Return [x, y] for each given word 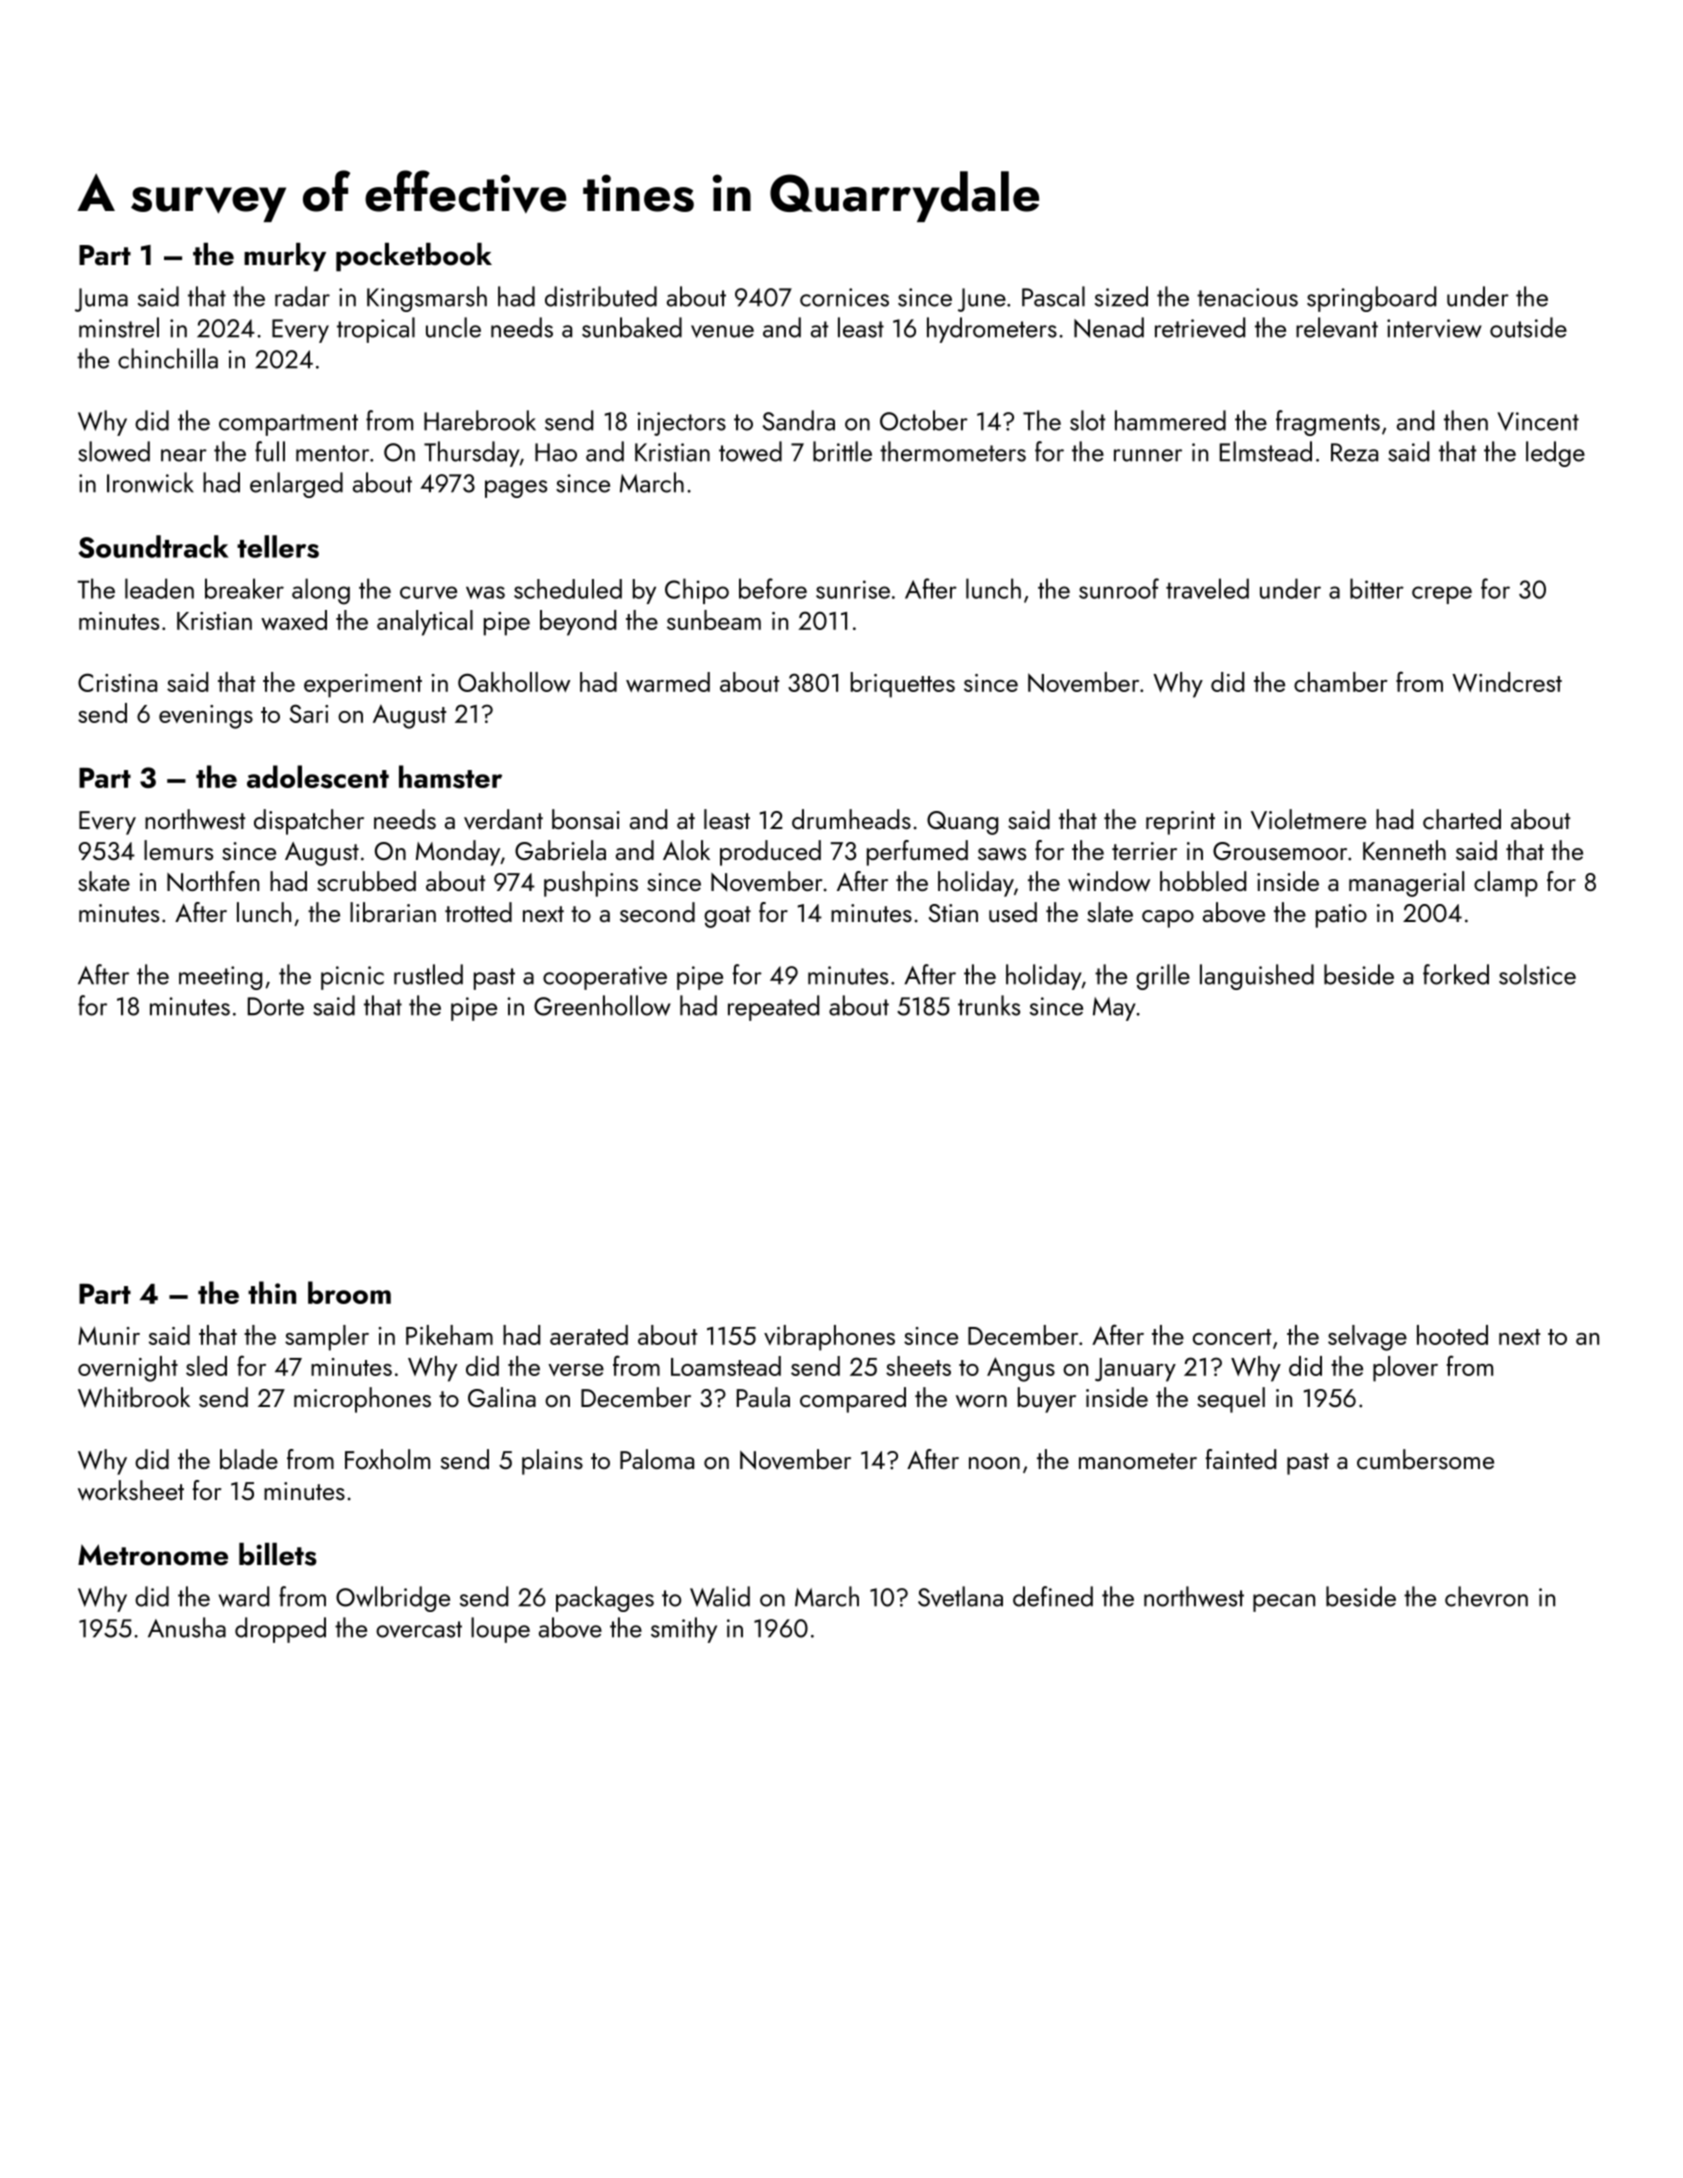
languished [1257, 977]
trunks [989, 1005]
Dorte [276, 1006]
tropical [376, 330]
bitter [1377, 588]
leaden [159, 588]
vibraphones [829, 1338]
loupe [500, 1630]
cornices [844, 297]
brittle [842, 451]
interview [1434, 328]
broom [349, 1292]
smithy [684, 1630]
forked [1456, 974]
